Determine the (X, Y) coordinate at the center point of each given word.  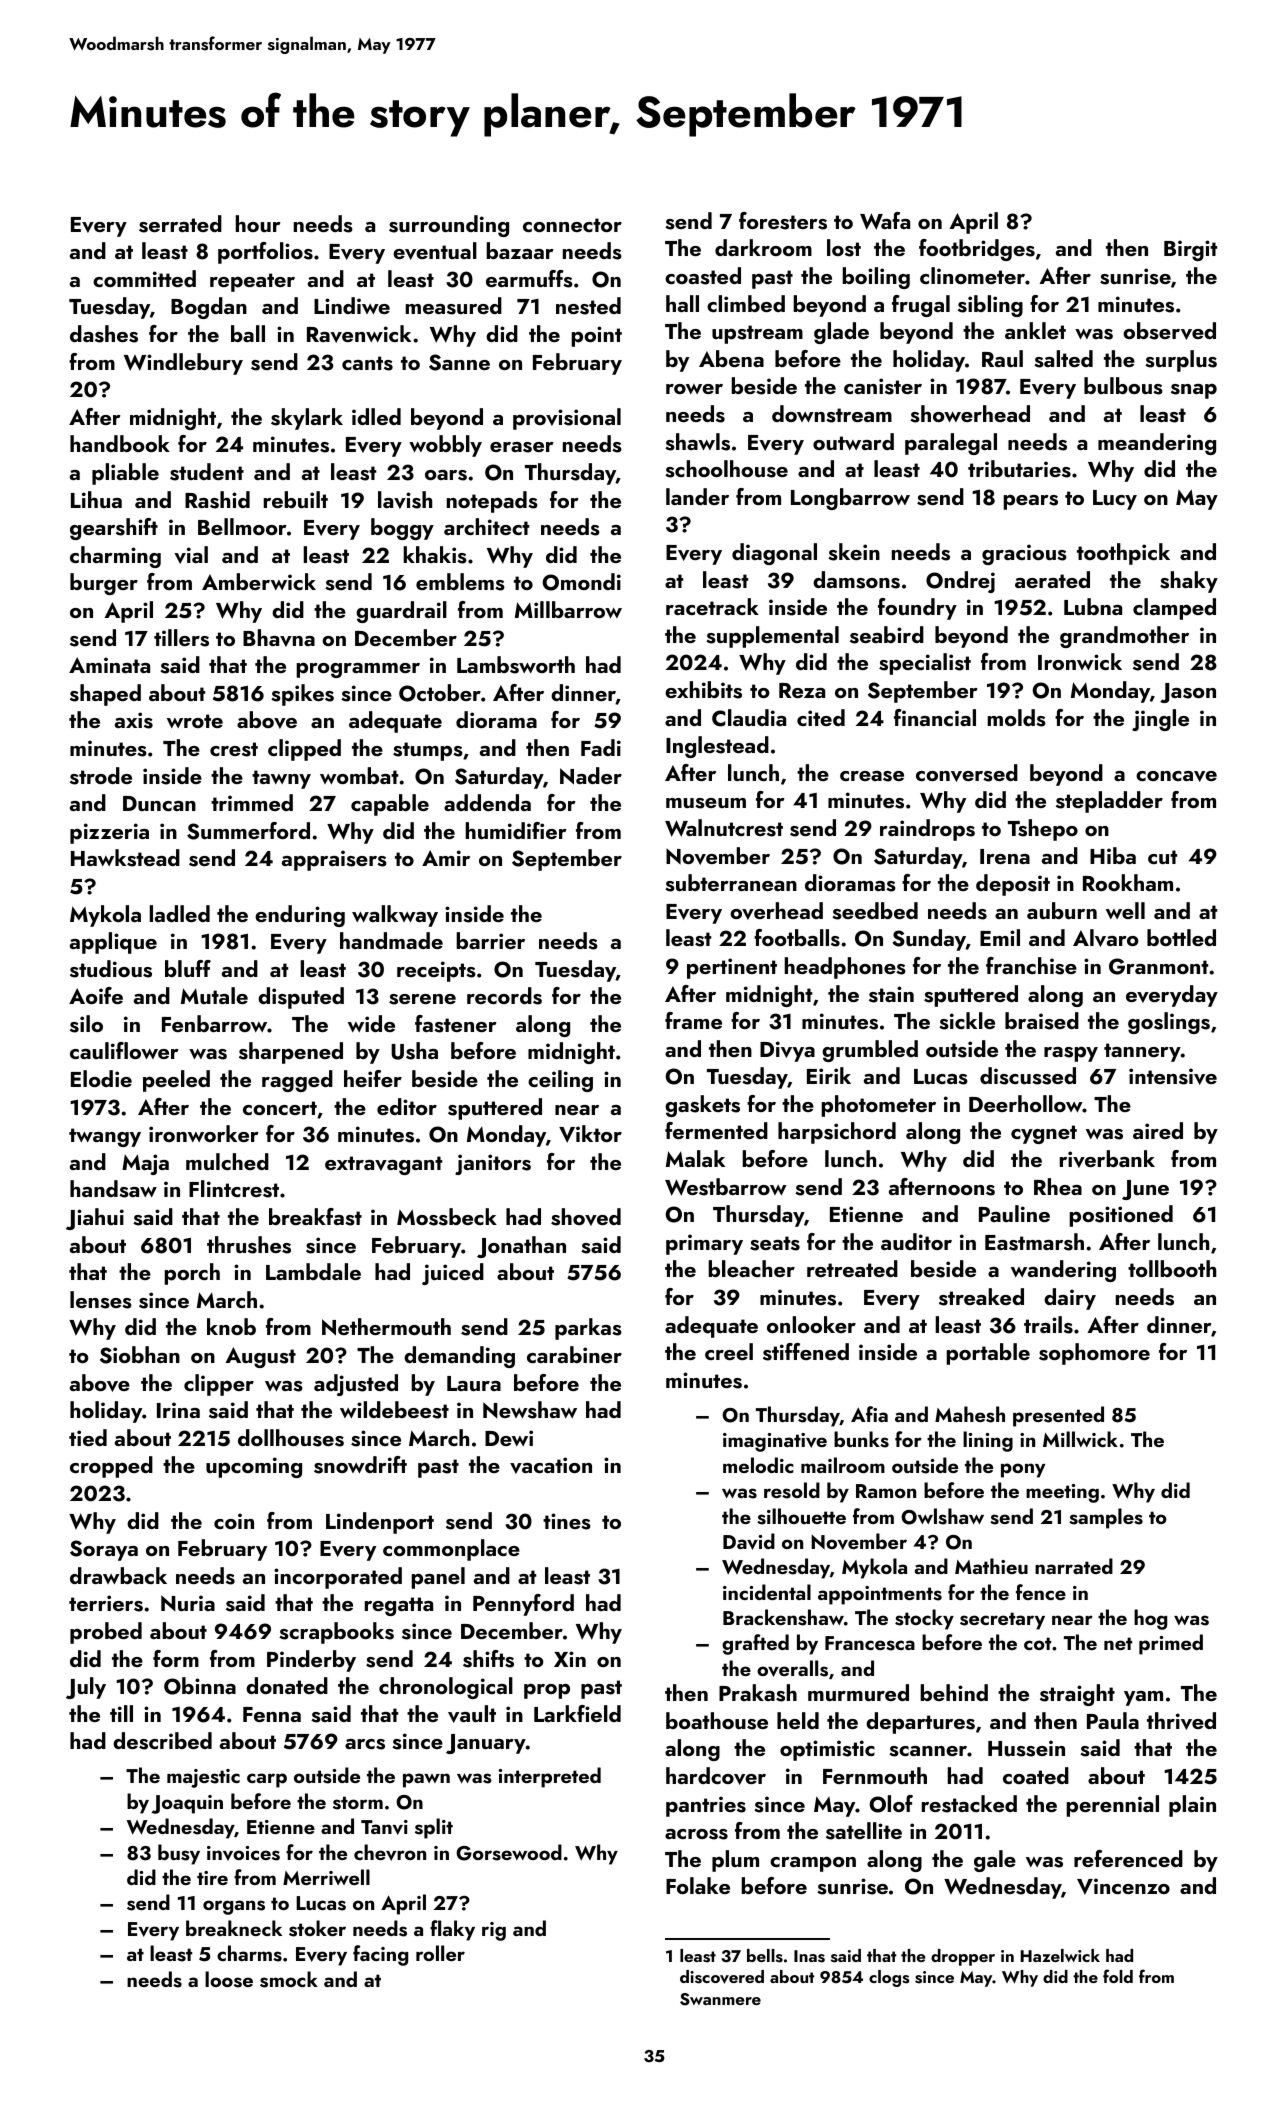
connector (572, 225)
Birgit (1191, 250)
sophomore (1094, 1354)
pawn (426, 1780)
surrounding (449, 226)
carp (267, 1780)
